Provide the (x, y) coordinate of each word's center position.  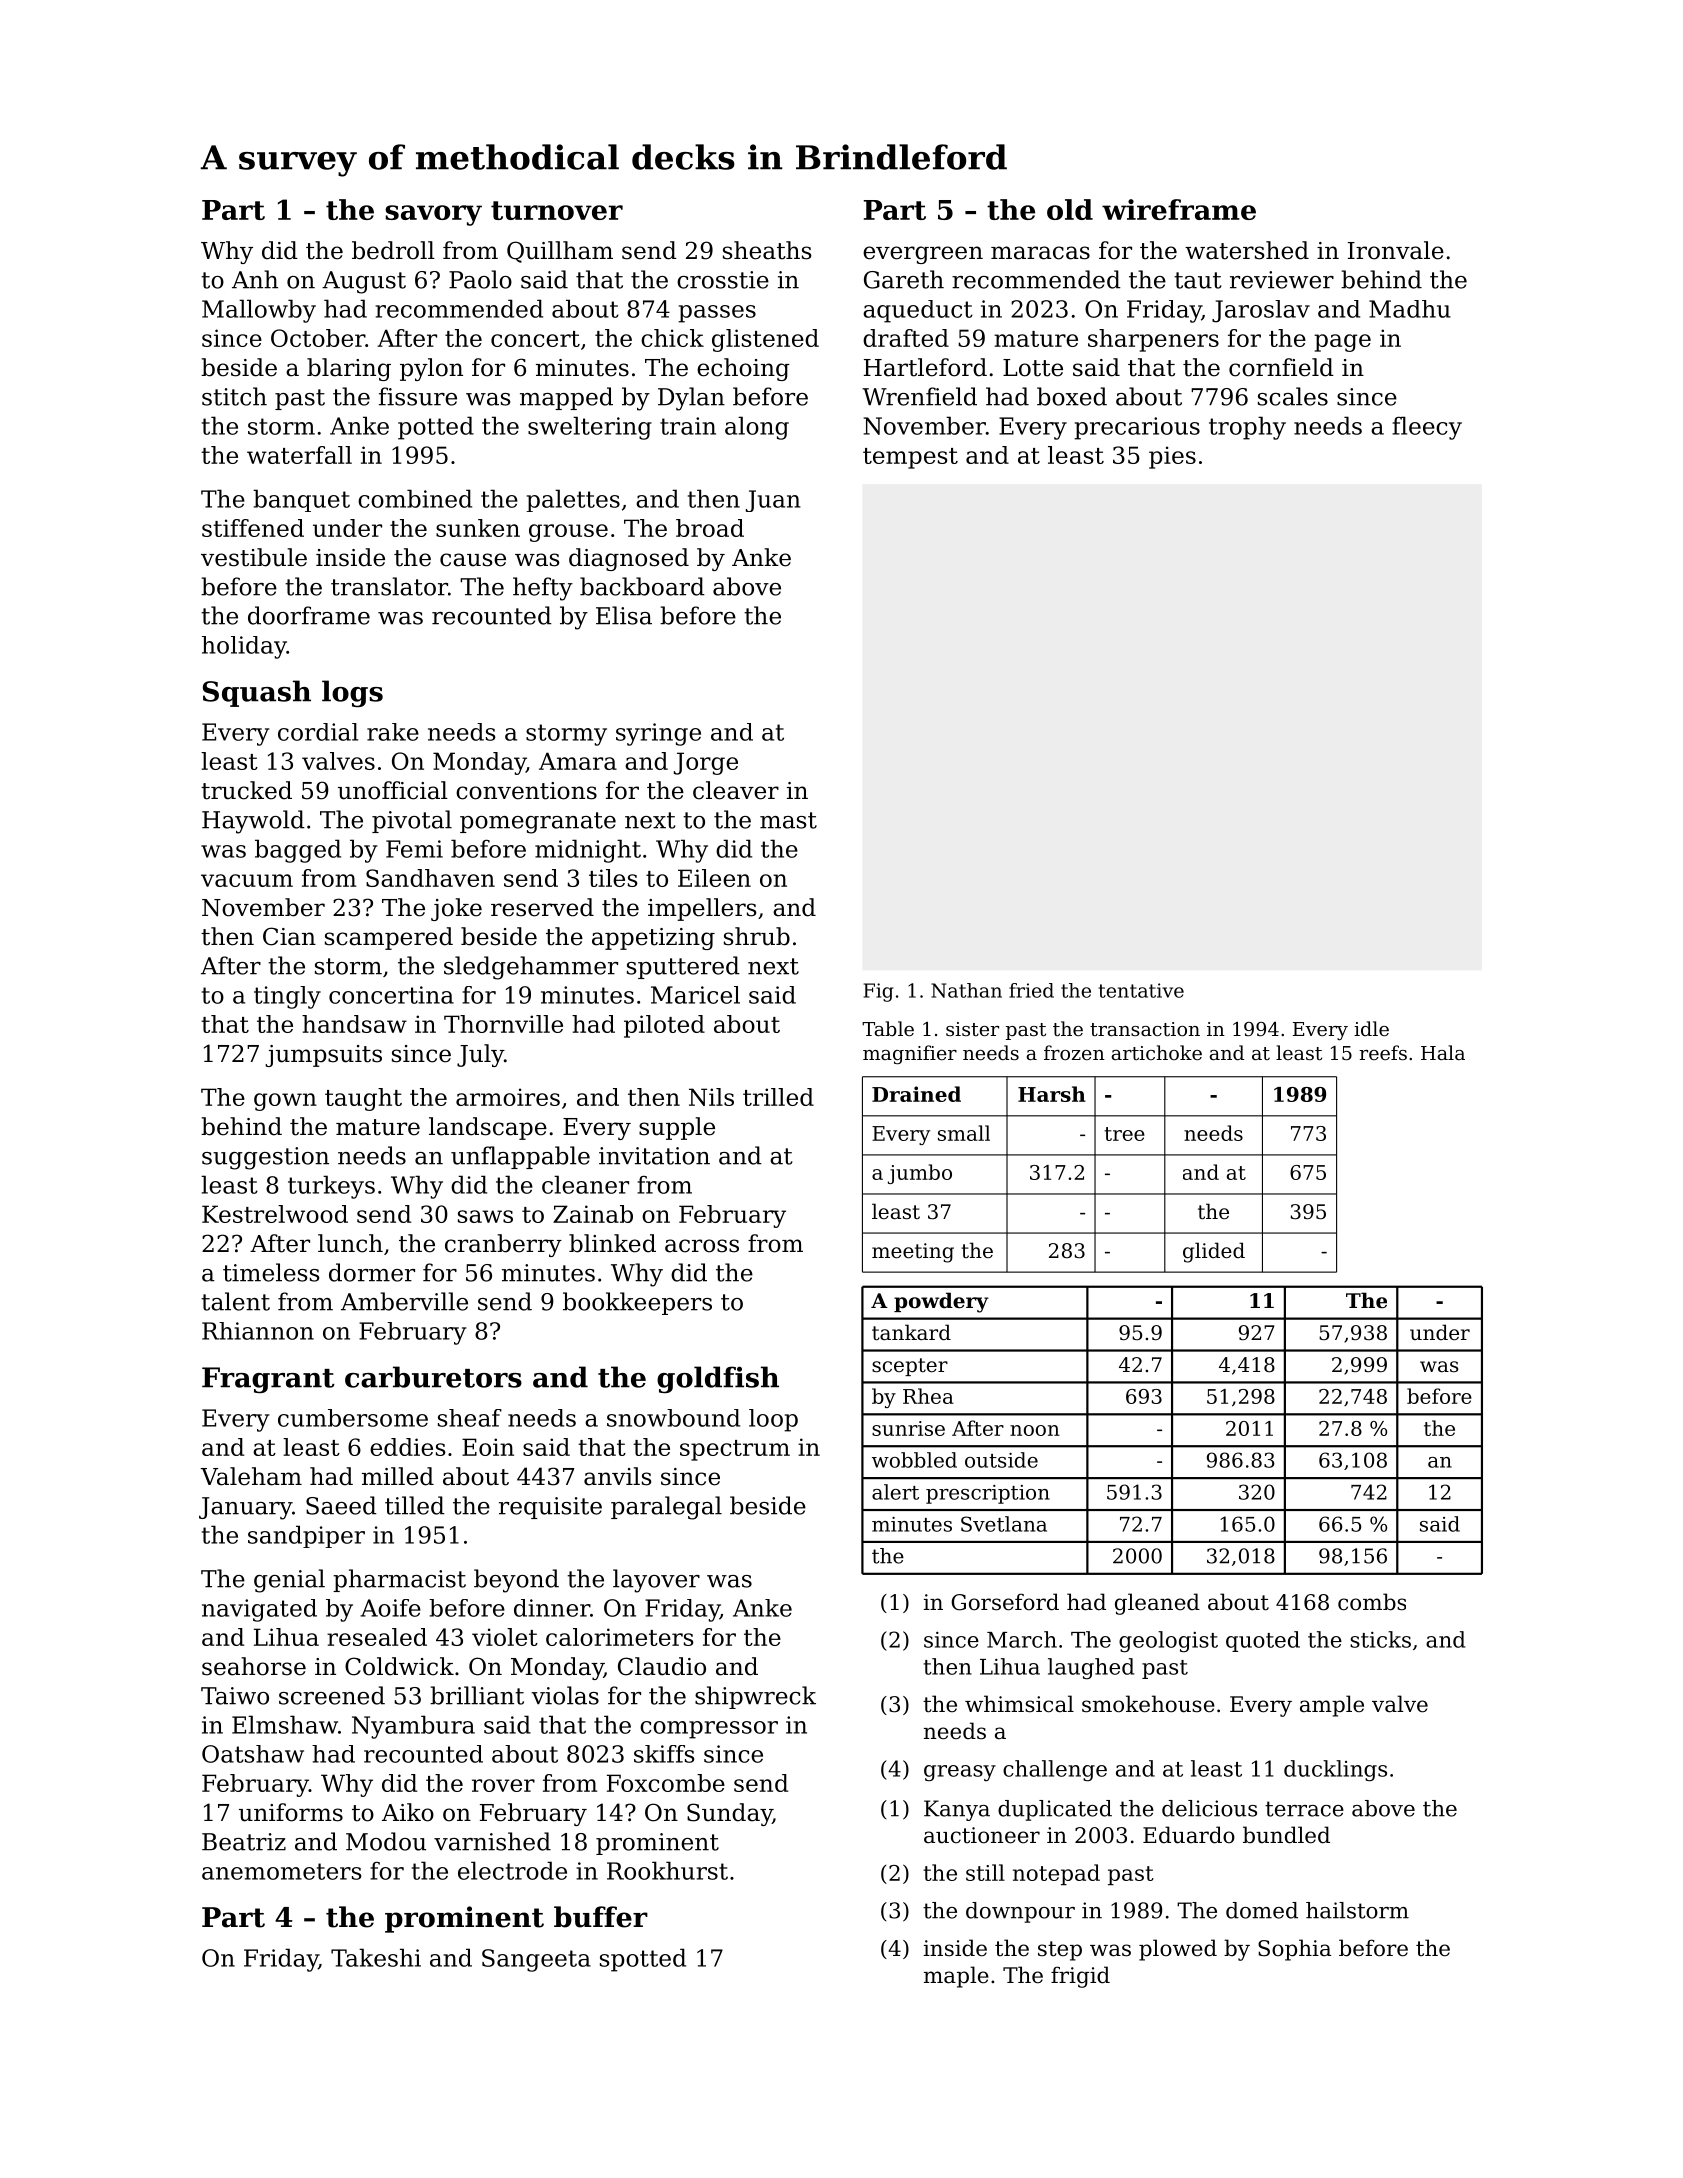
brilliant (477, 1695)
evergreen (923, 255)
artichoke (1157, 1052)
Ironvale (1396, 250)
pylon (431, 369)
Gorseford (1005, 1602)
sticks (1380, 1639)
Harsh (1052, 1094)
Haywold (253, 822)
